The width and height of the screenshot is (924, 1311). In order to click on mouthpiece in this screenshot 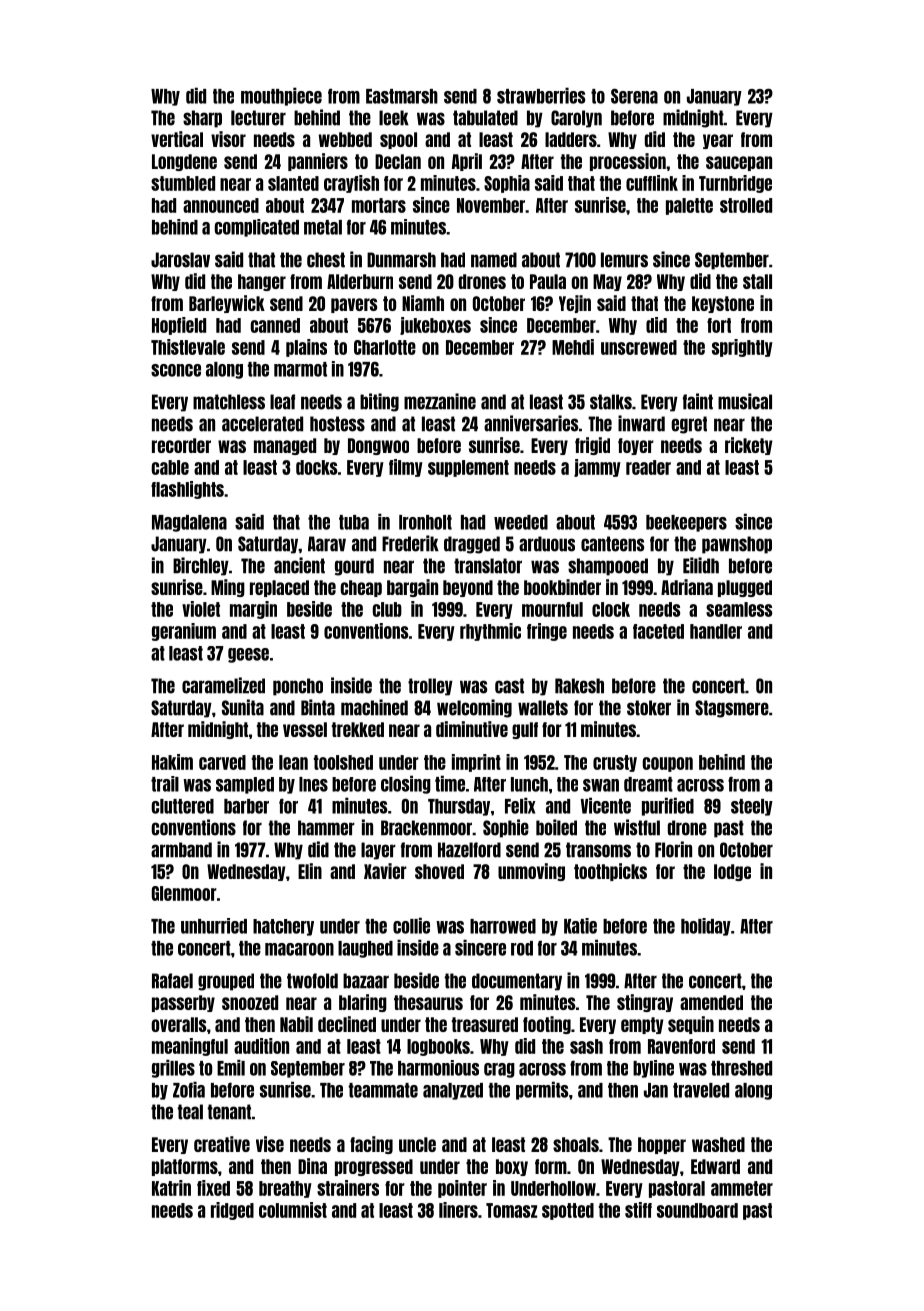, I will do `click(281, 96)`.
